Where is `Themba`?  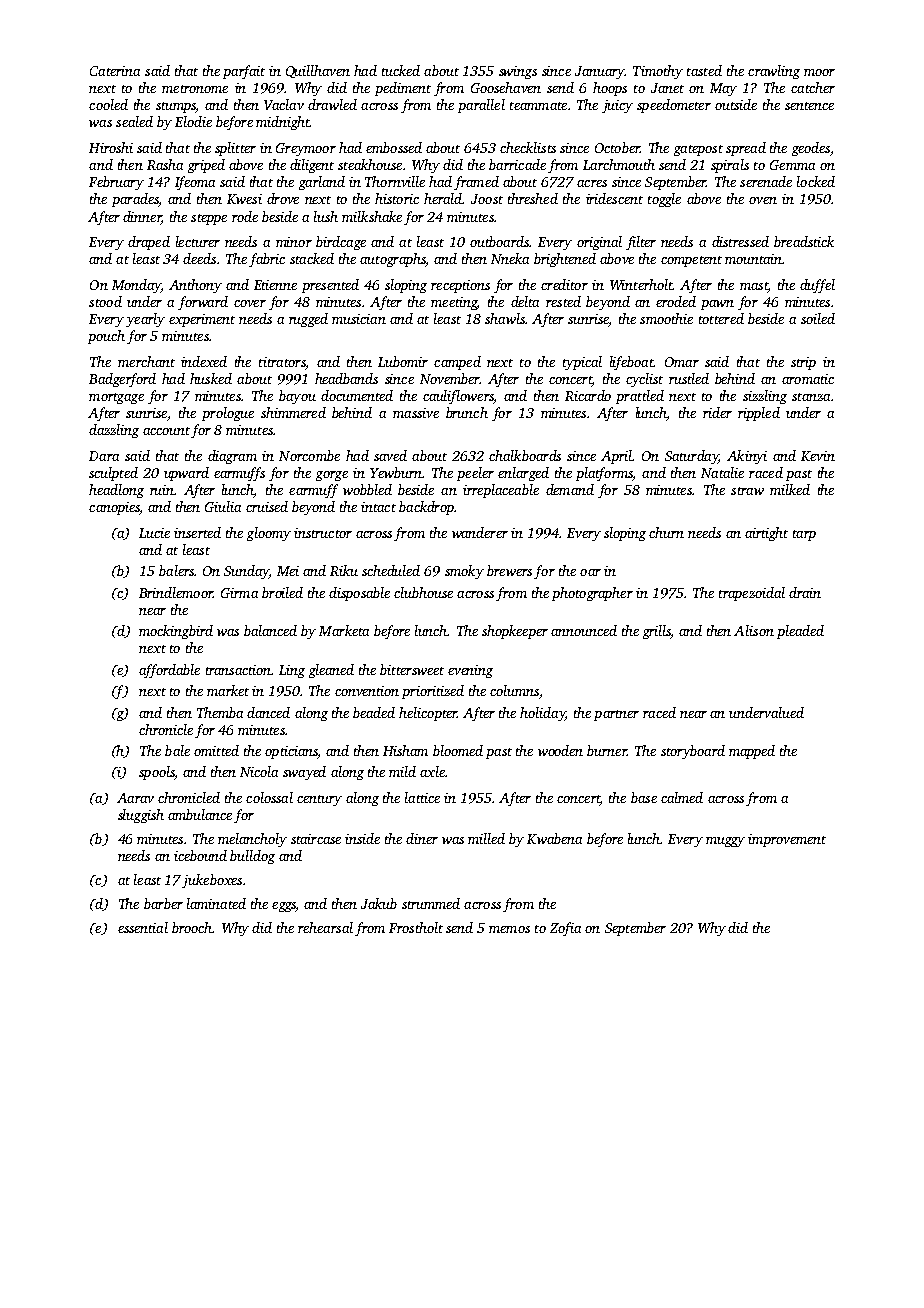
Themba is located at coordinates (220, 712).
